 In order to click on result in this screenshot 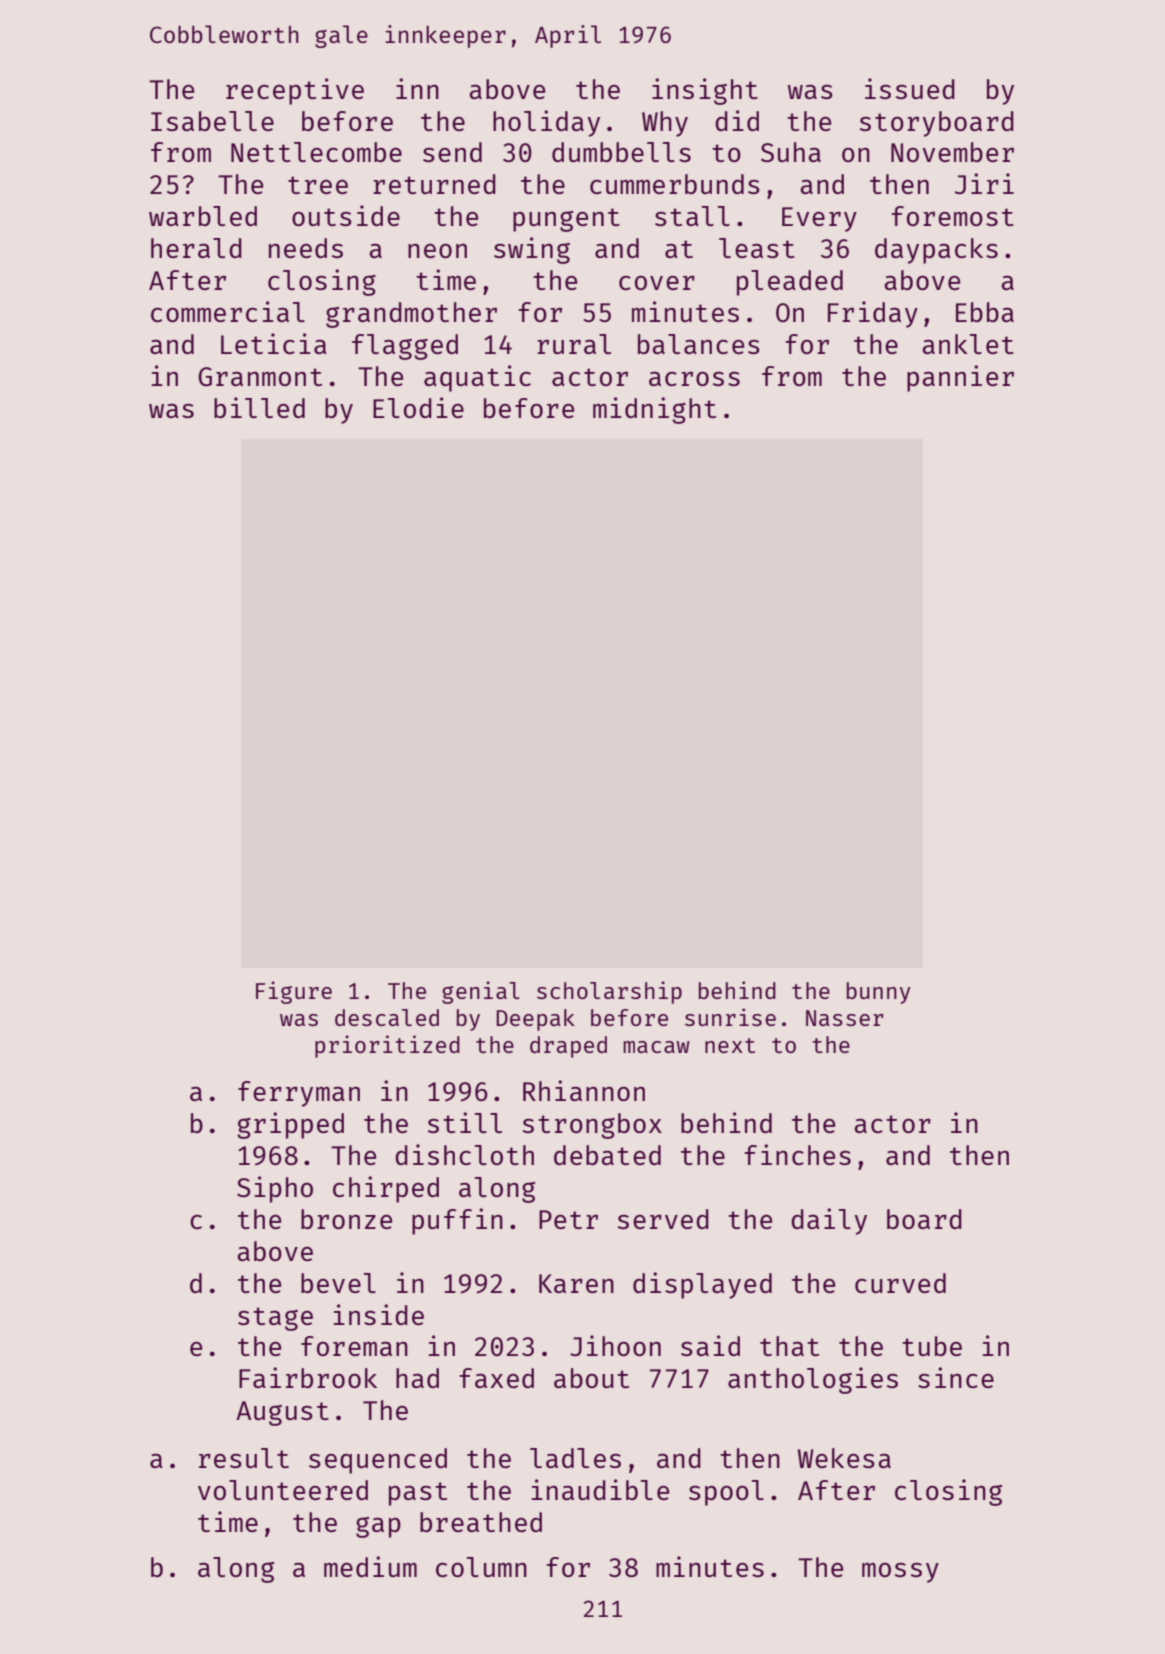, I will do `click(244, 1458)`.
